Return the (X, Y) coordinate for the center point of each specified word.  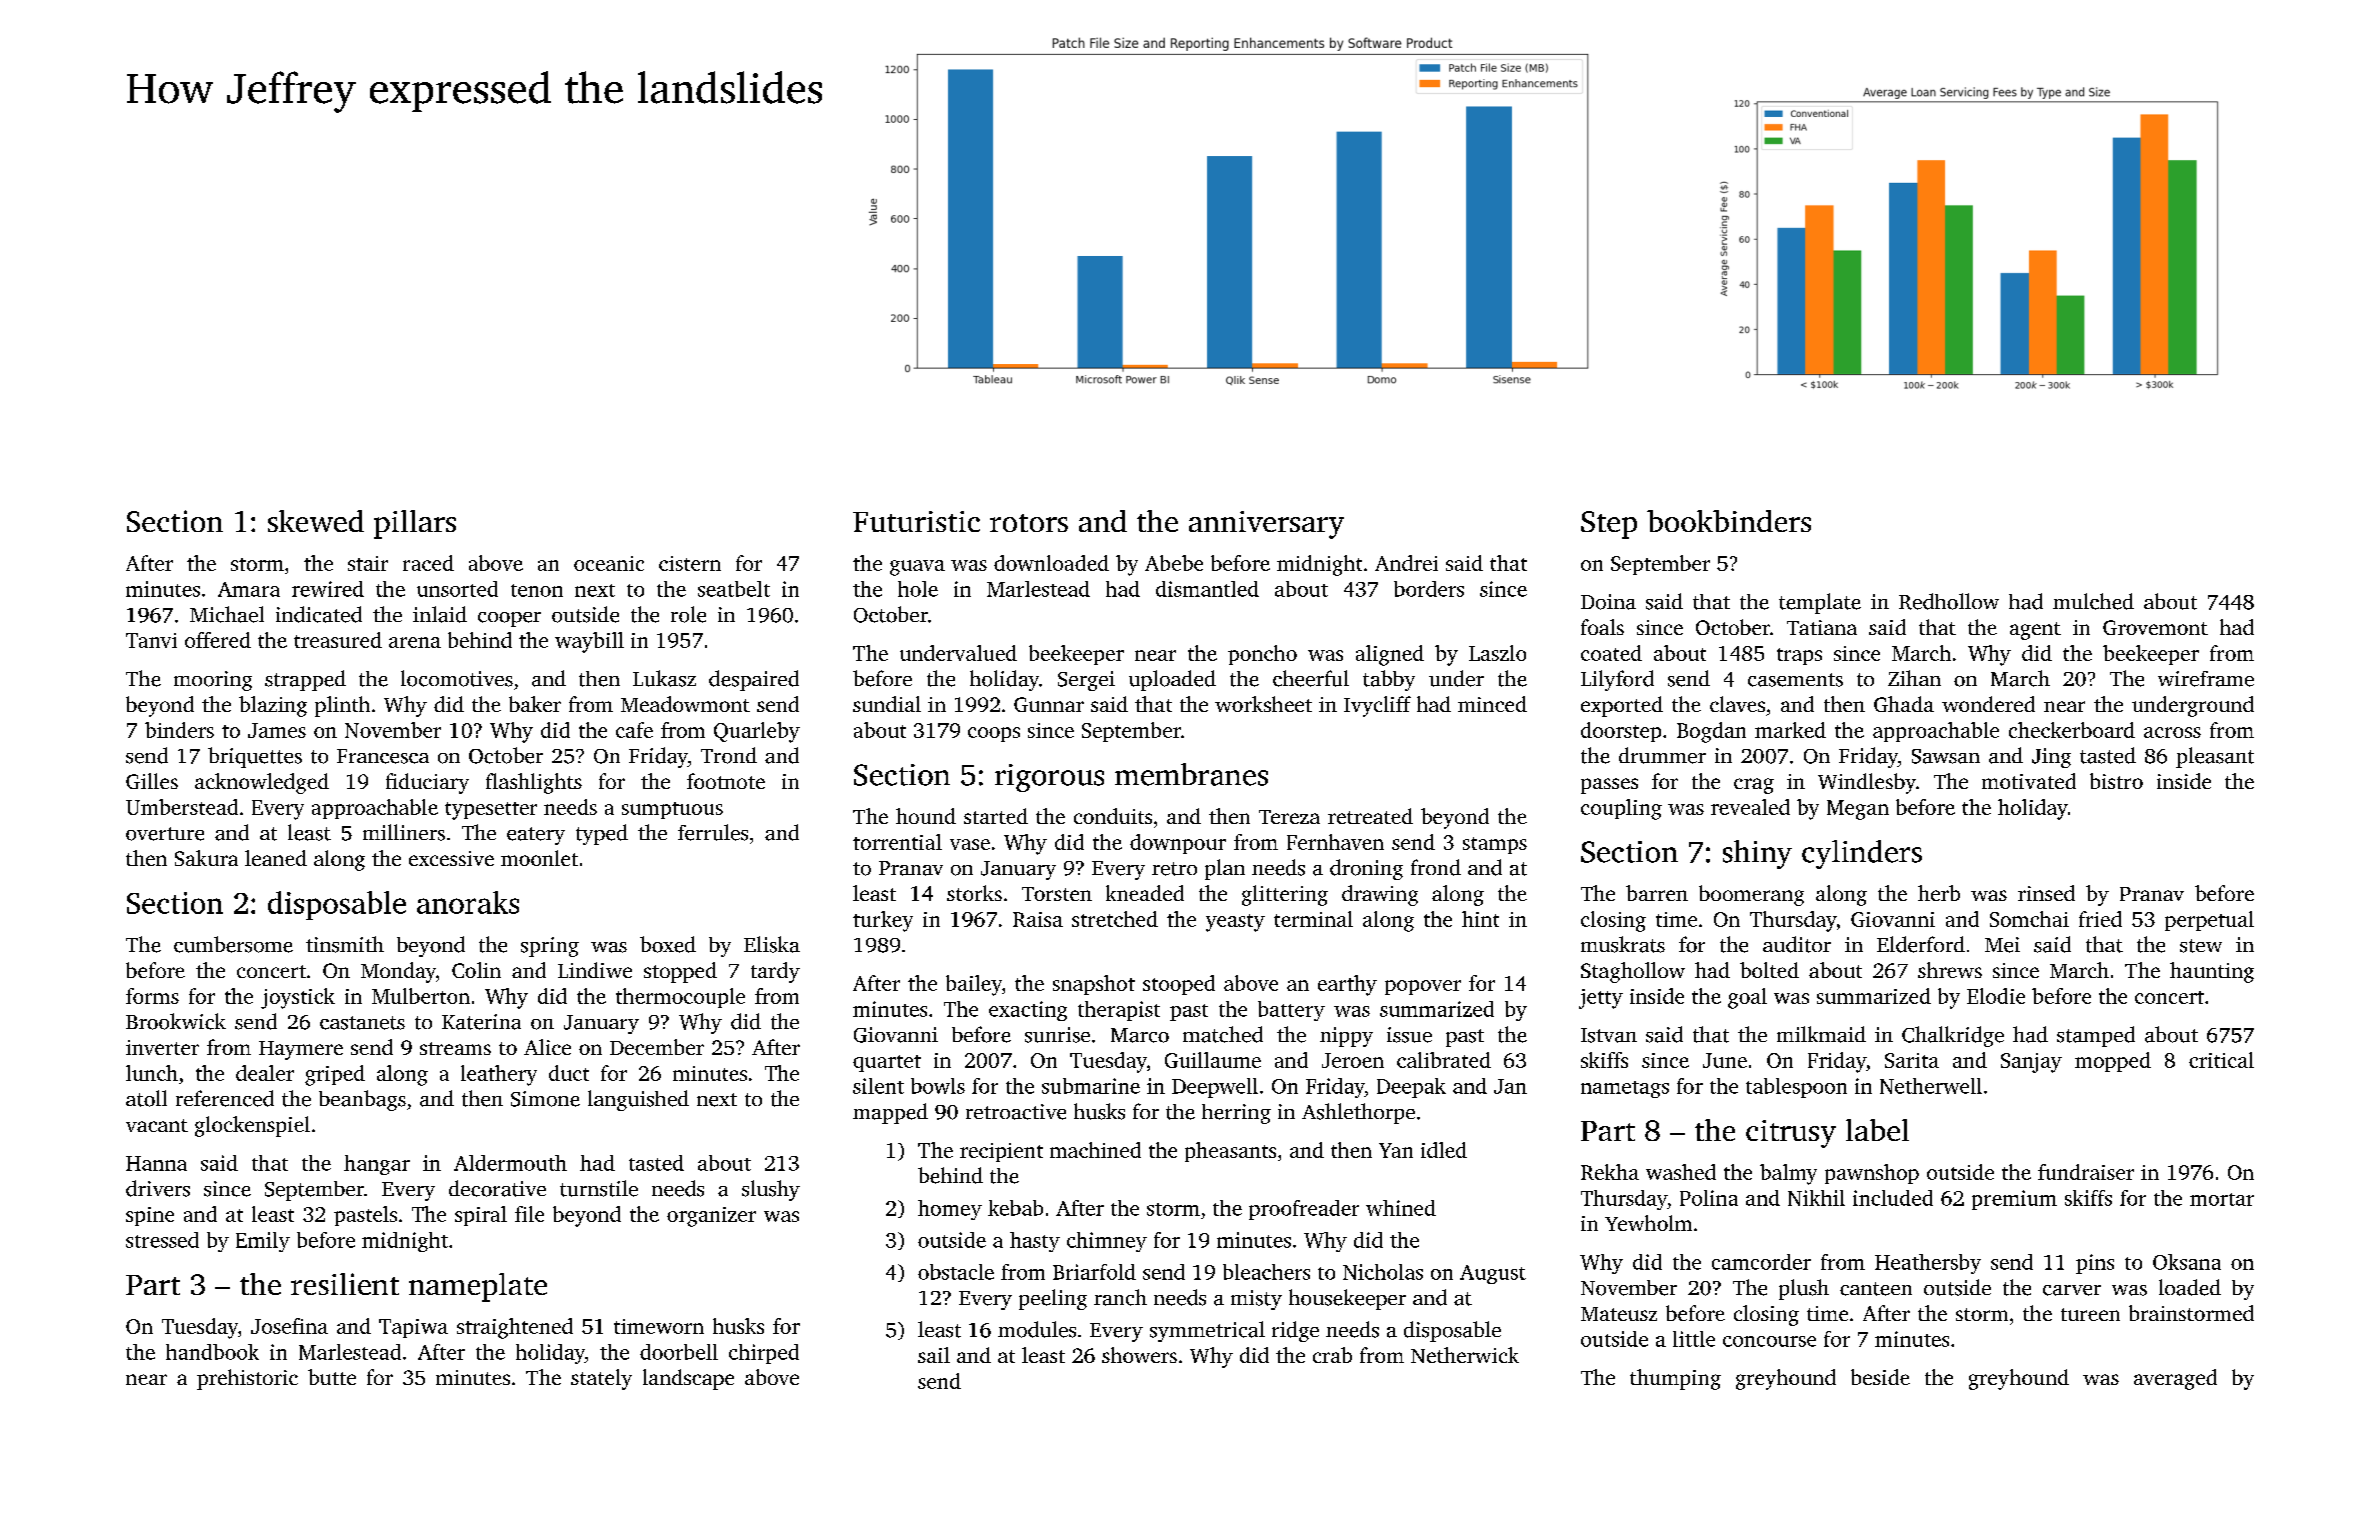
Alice (547, 1047)
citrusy (1791, 1134)
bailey (974, 985)
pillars (415, 524)
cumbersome (233, 944)
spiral (481, 1216)
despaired (754, 680)
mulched (2093, 601)
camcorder (1761, 1262)
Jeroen (1353, 1060)
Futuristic (916, 521)
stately (601, 1379)
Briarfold (1094, 1272)
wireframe (2206, 679)
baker (535, 704)
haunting (2212, 972)
